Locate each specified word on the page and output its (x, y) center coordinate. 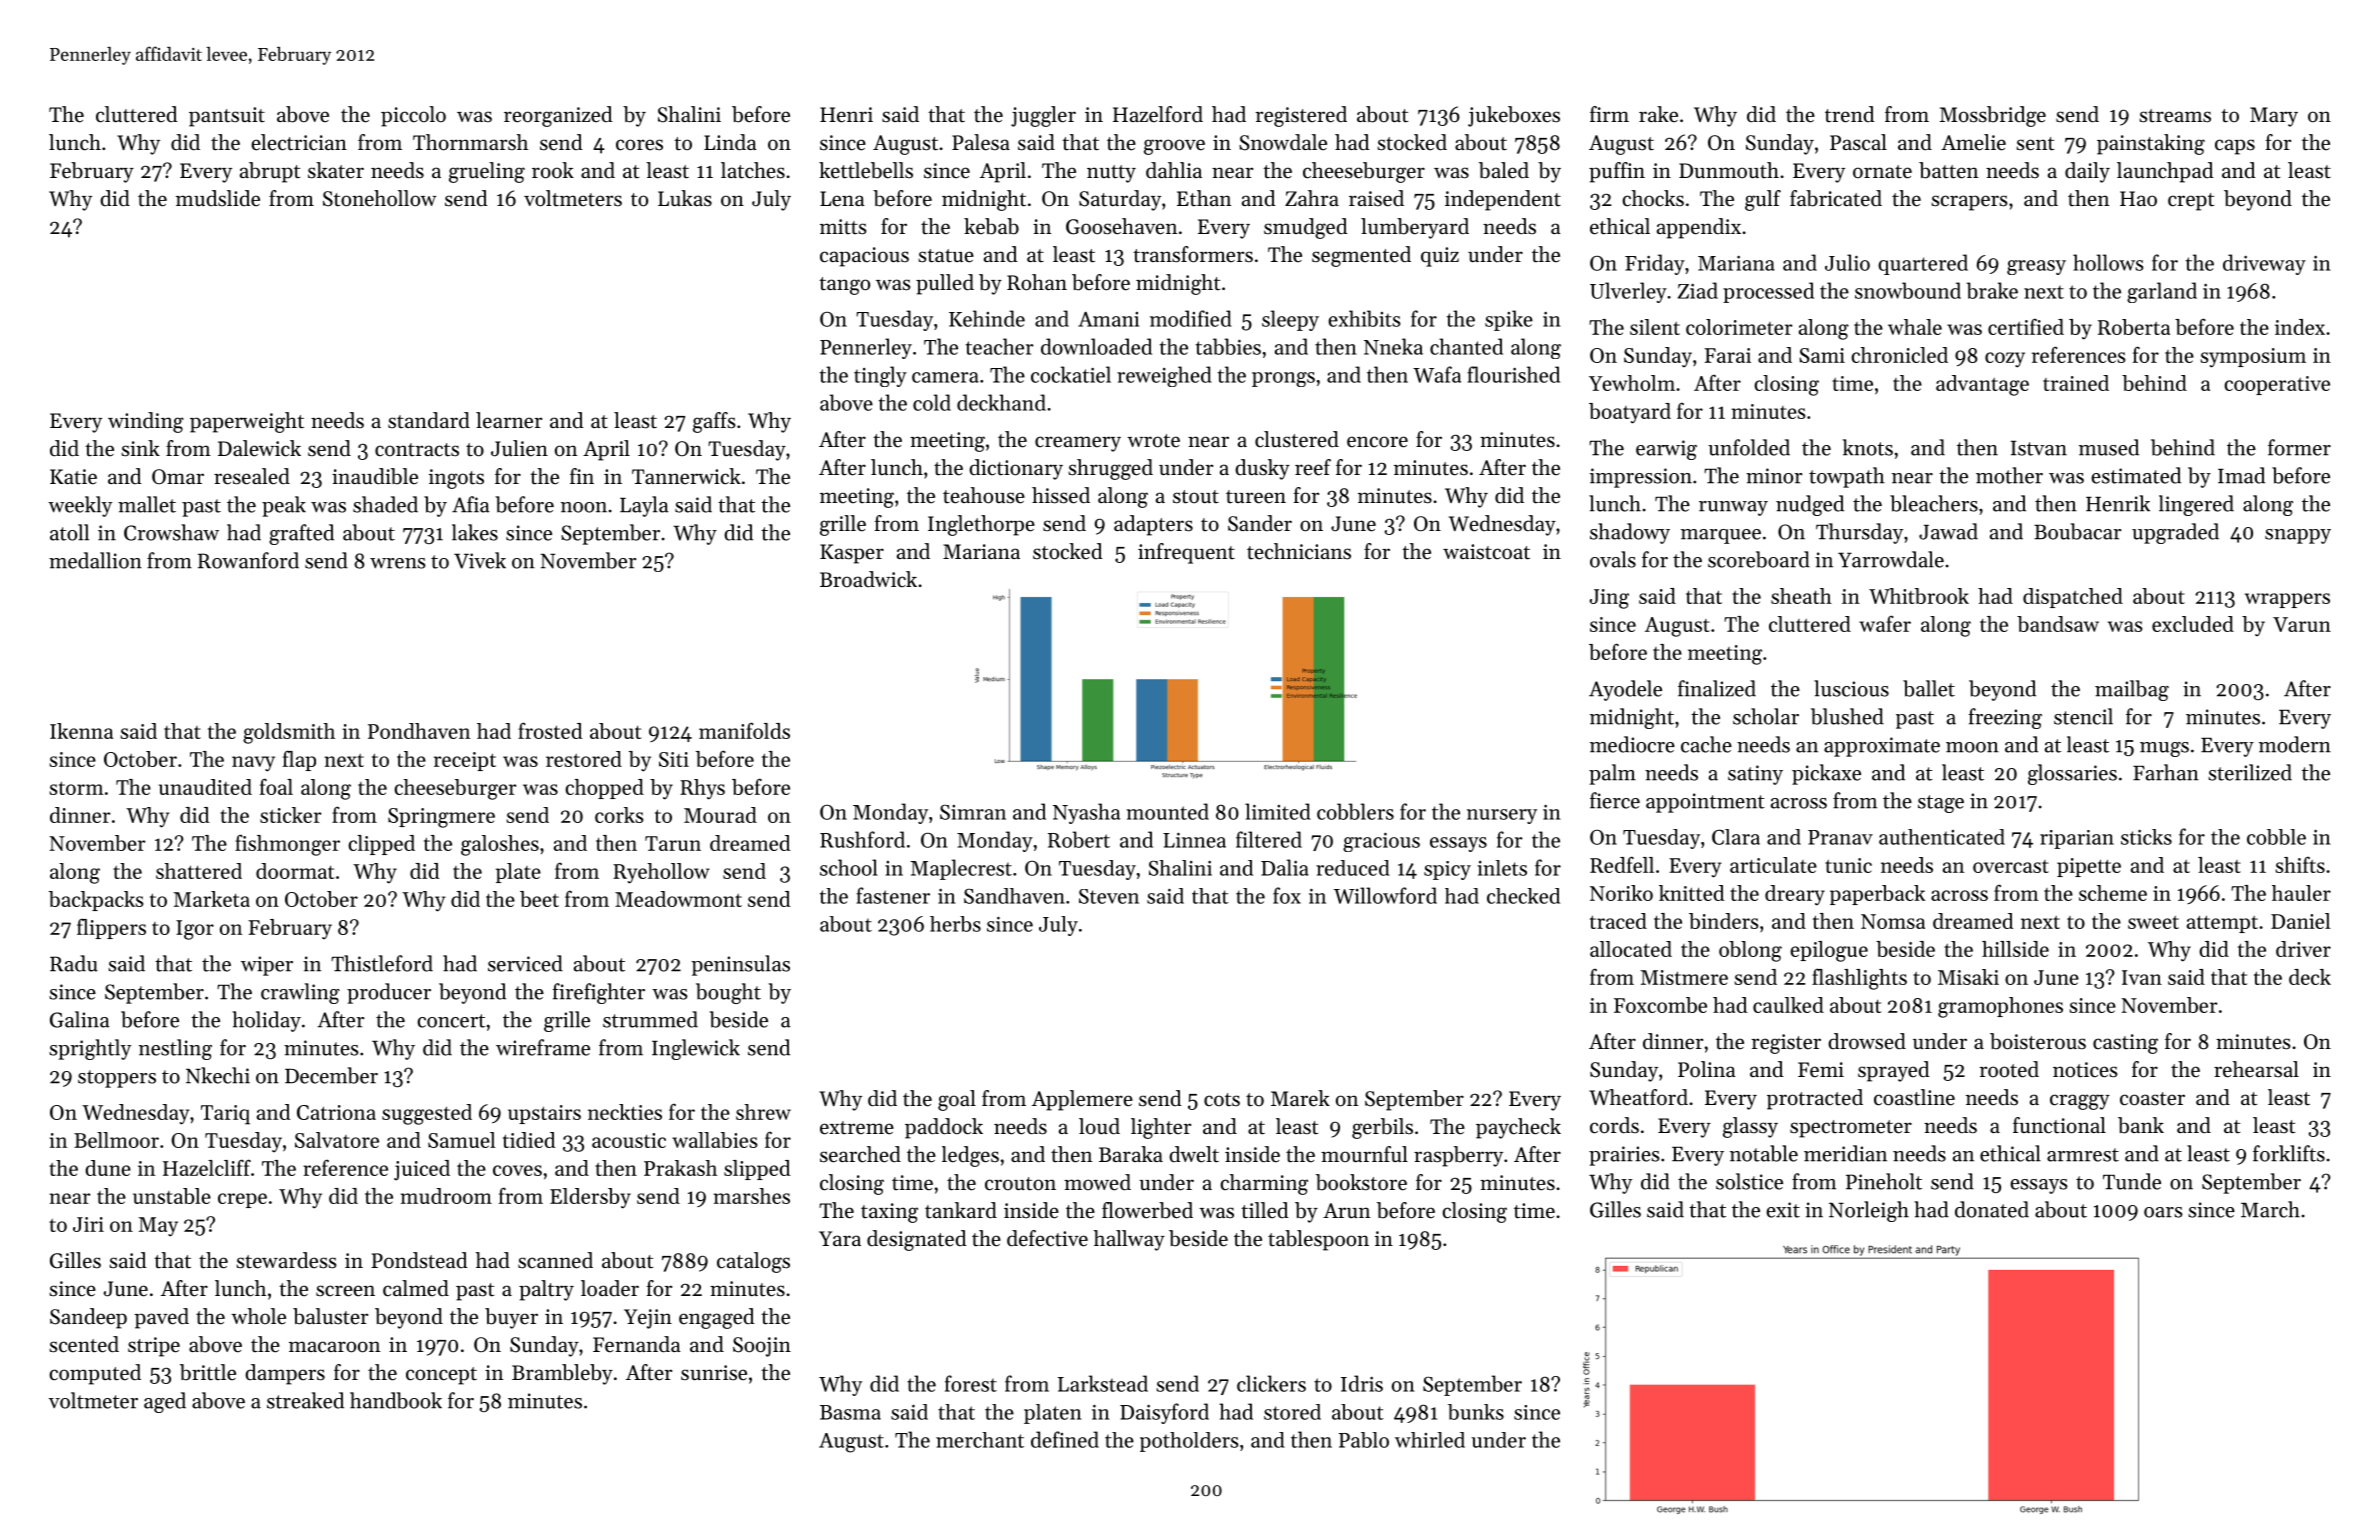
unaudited (205, 787)
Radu (74, 963)
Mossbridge (1993, 116)
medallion (95, 560)
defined (1065, 1439)
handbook (396, 1400)
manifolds (744, 730)
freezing (2005, 718)
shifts (2300, 865)
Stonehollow (380, 198)
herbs (955, 924)
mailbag (2132, 690)
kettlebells (866, 170)
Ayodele (1625, 690)
